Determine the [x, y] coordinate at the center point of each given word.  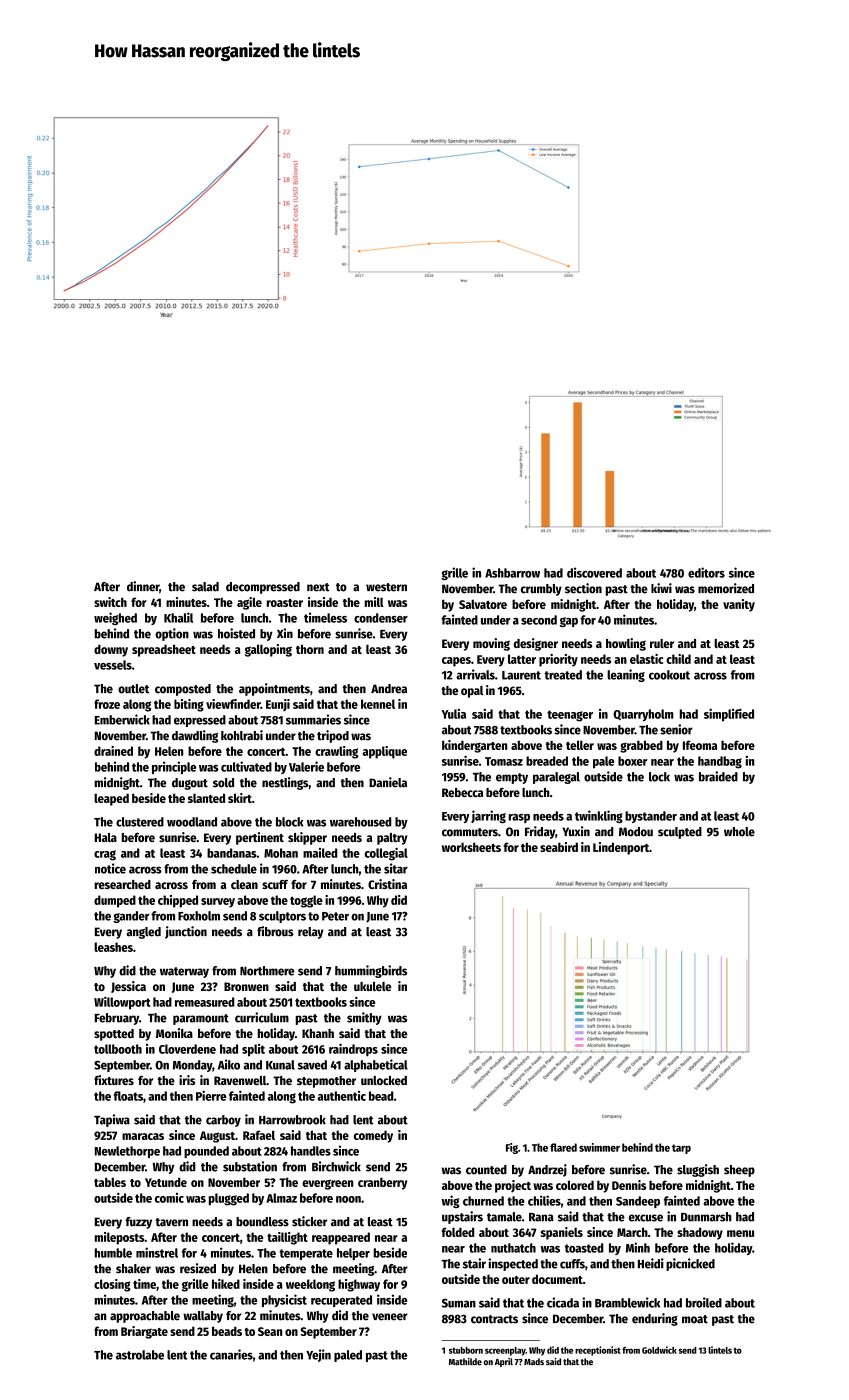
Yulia [453, 714]
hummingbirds [371, 971]
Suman [459, 1303]
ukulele [372, 986]
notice [110, 868]
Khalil [178, 617]
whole [739, 832]
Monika [174, 1033]
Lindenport [621, 848]
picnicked [690, 1264]
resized [198, 1268]
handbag [720, 762]
